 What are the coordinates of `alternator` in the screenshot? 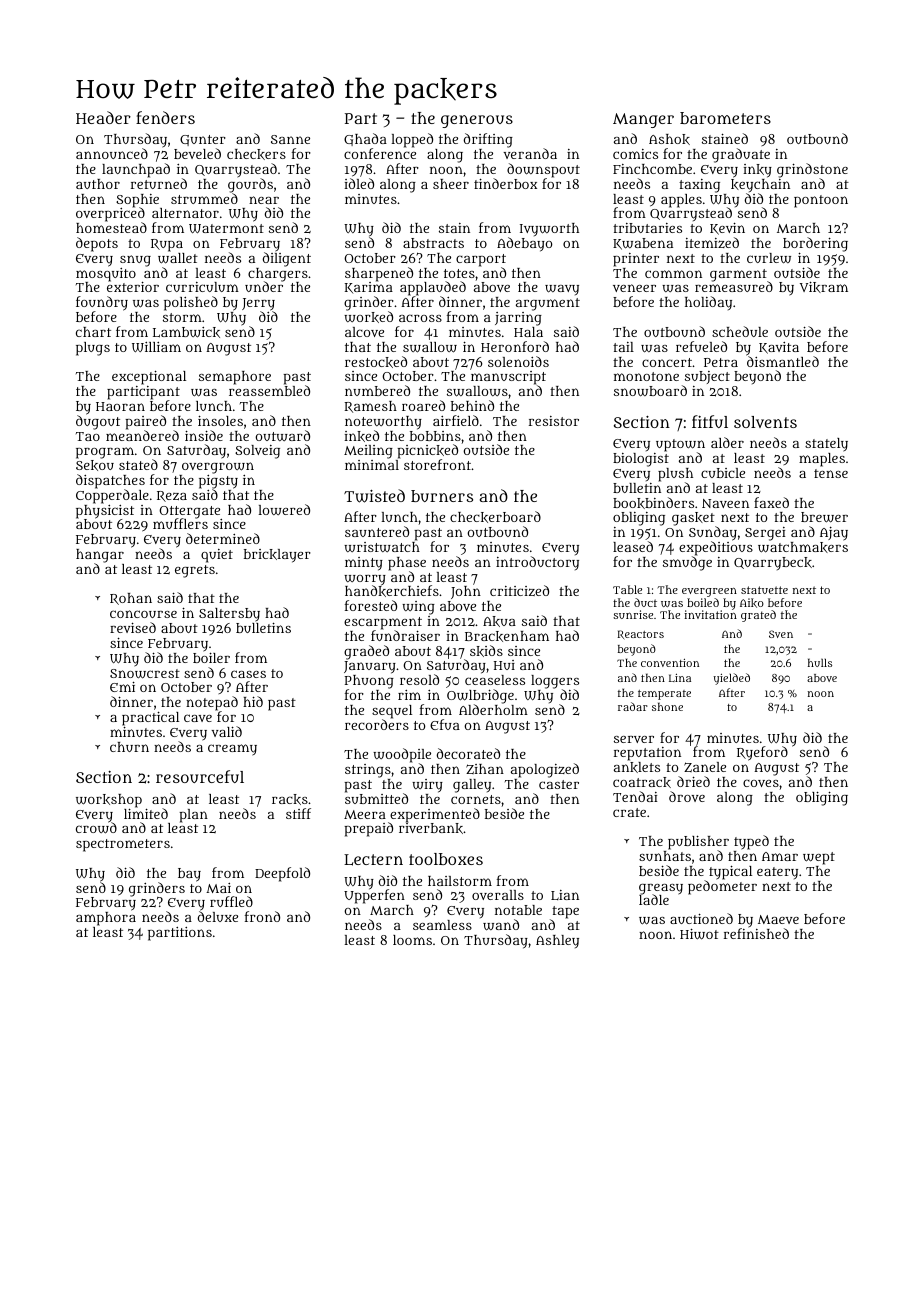 It's located at (185, 213).
